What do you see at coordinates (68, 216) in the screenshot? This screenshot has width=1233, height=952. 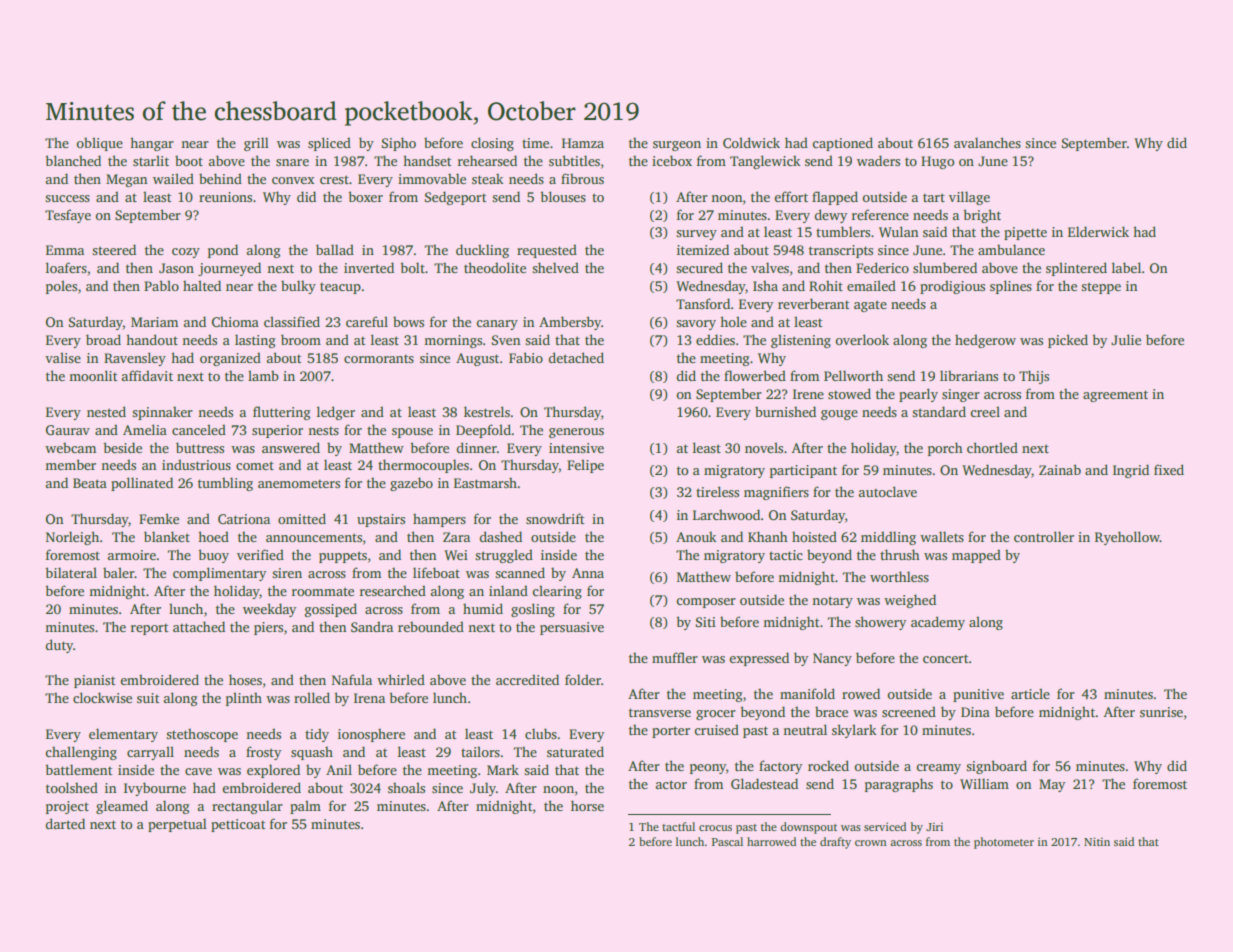 I see `Tesfaye` at bounding box center [68, 216].
